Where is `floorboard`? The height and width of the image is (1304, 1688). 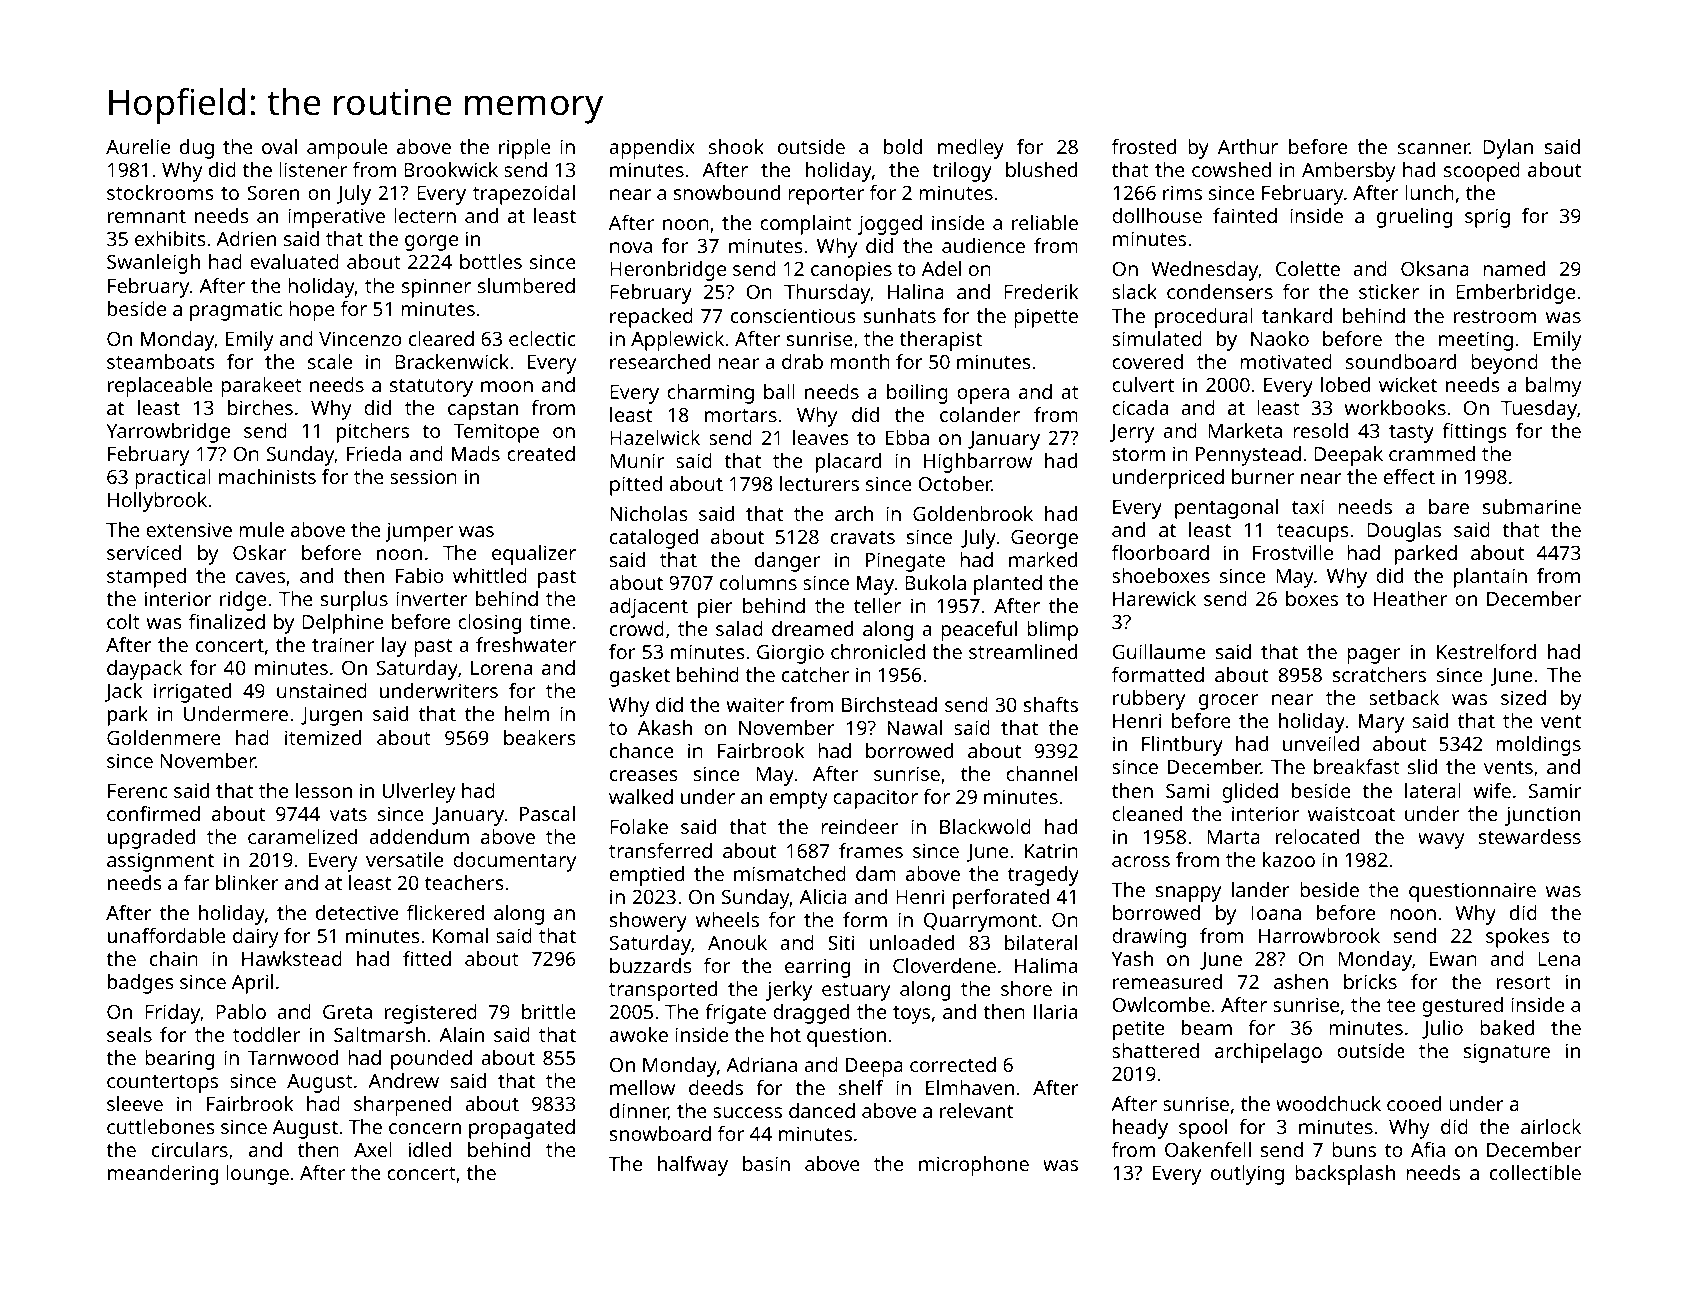
floorboard is located at coordinates (1160, 552).
